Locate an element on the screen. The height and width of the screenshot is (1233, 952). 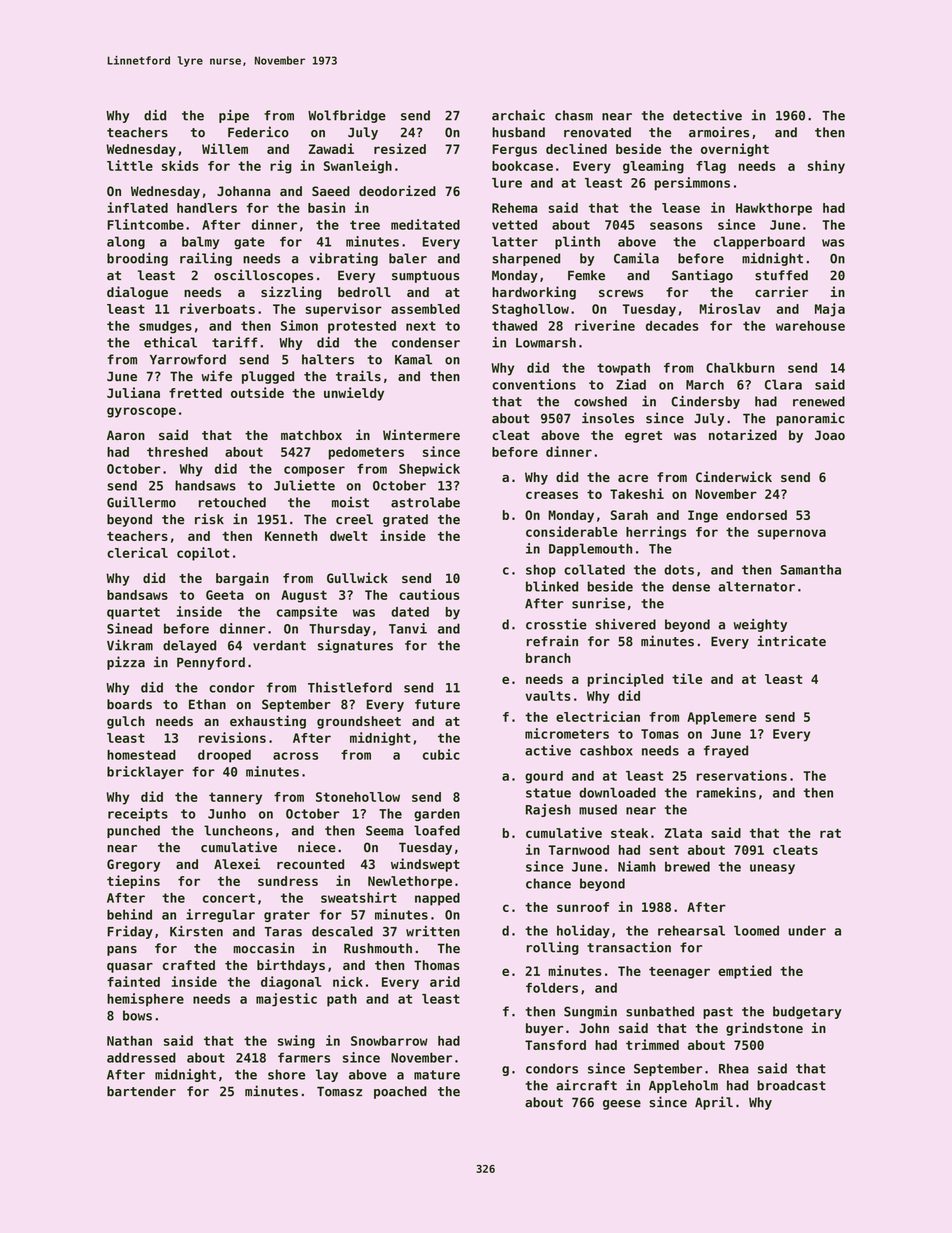
supernova is located at coordinates (792, 534).
